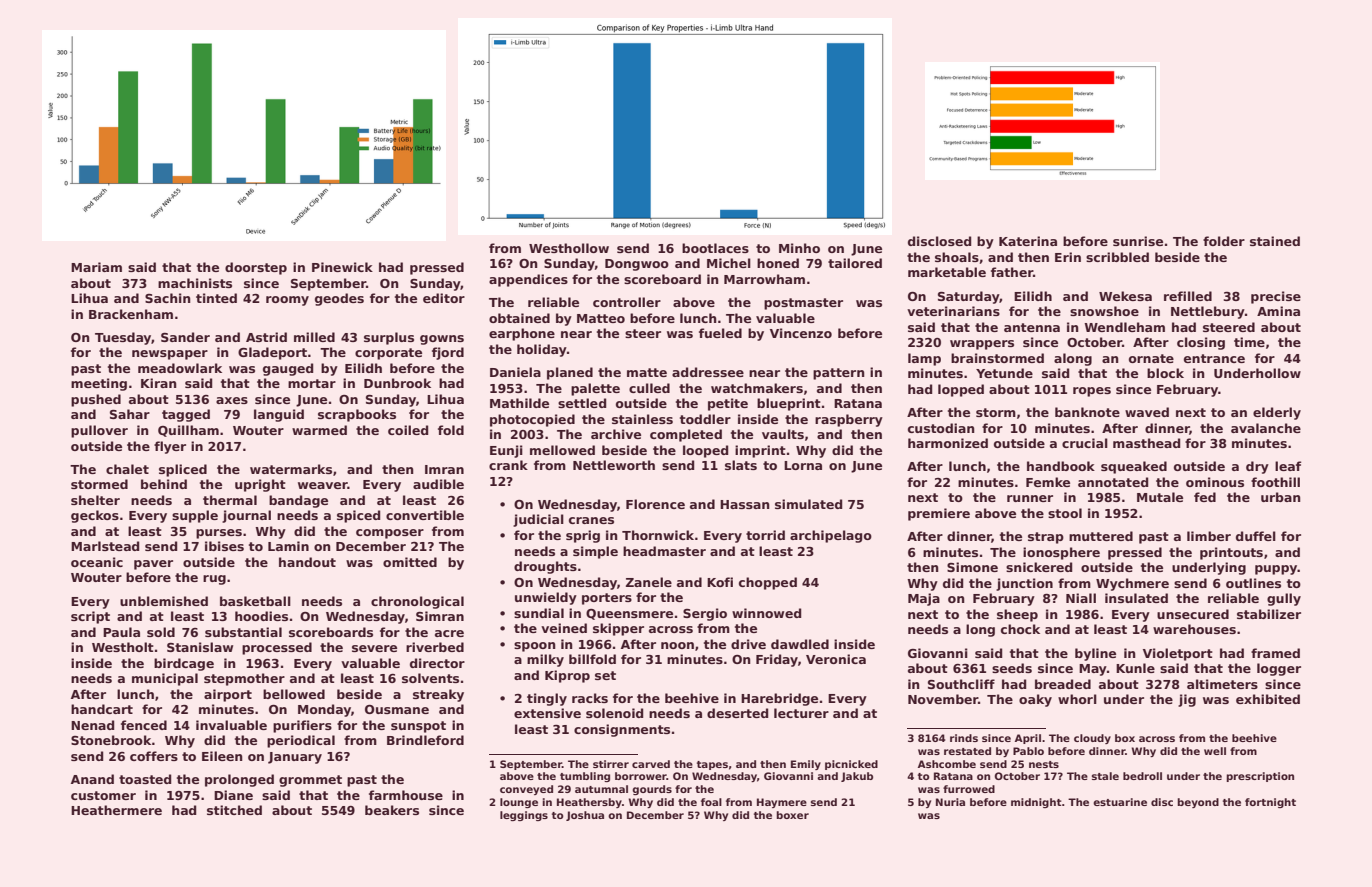 This screenshot has width=1372, height=887. Describe the element at coordinates (950, 802) in the screenshot. I see `Nuria` at that location.
